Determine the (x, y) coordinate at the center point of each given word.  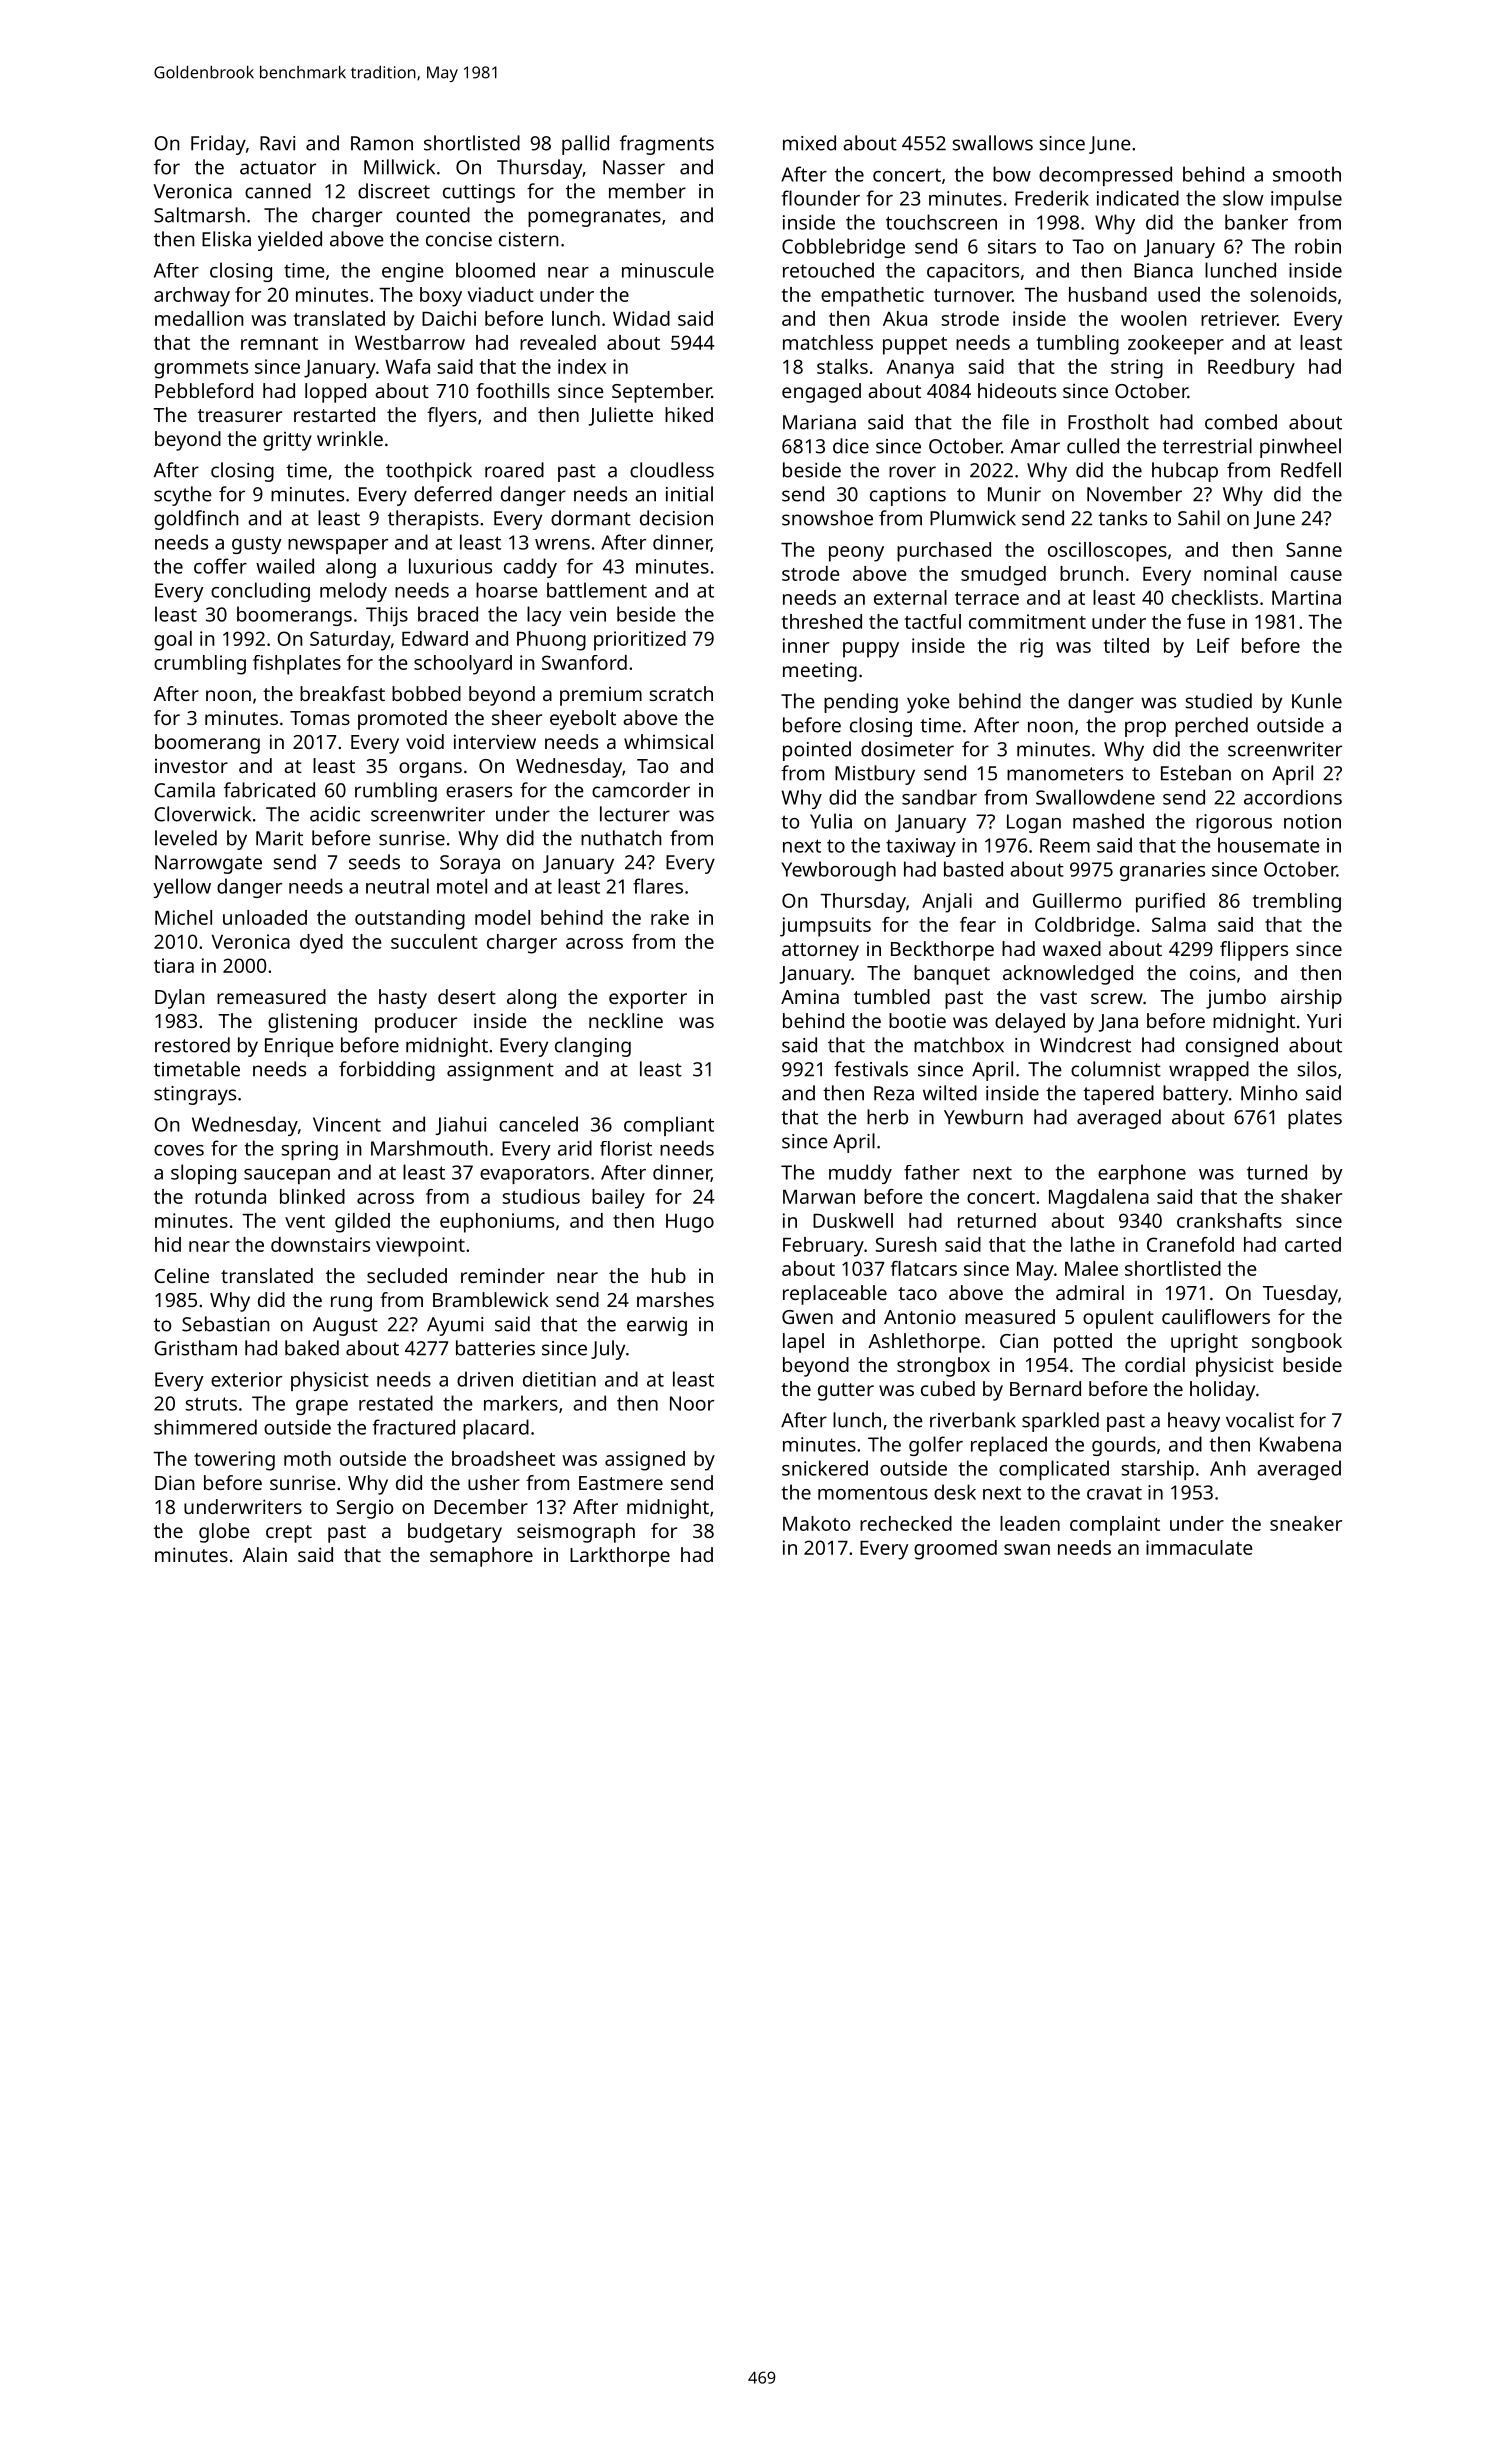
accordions (1293, 797)
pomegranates (594, 218)
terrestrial (1207, 446)
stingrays (195, 1095)
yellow (182, 888)
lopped (335, 393)
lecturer (635, 814)
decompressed (1105, 176)
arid (575, 1148)
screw (1117, 998)
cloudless (672, 470)
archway (192, 297)
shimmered (205, 1427)
